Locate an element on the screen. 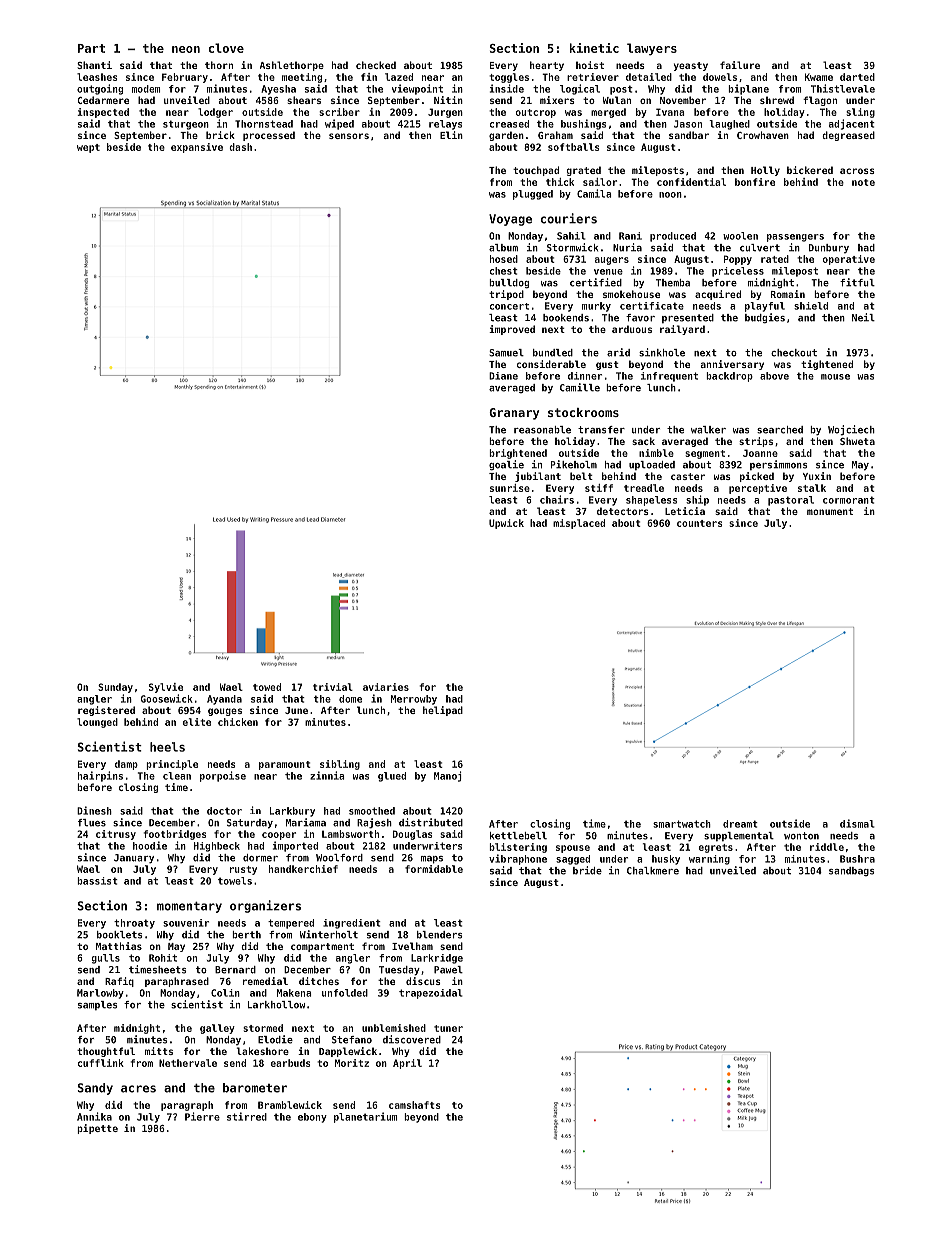 This screenshot has height=1233, width=952. darted is located at coordinates (857, 77).
